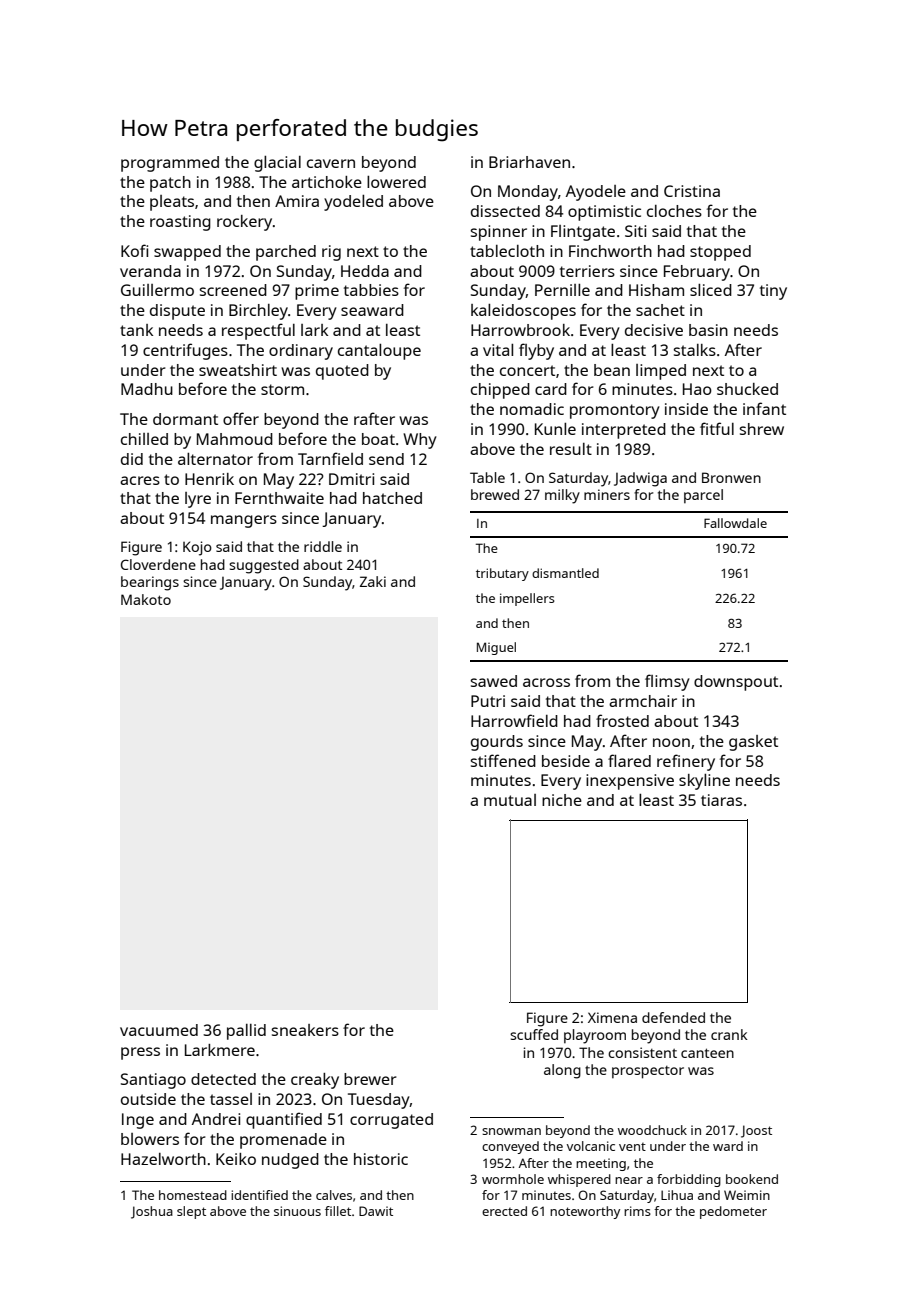 The width and height of the screenshot is (908, 1316). Describe the element at coordinates (499, 233) in the screenshot. I see `spinner` at that location.
